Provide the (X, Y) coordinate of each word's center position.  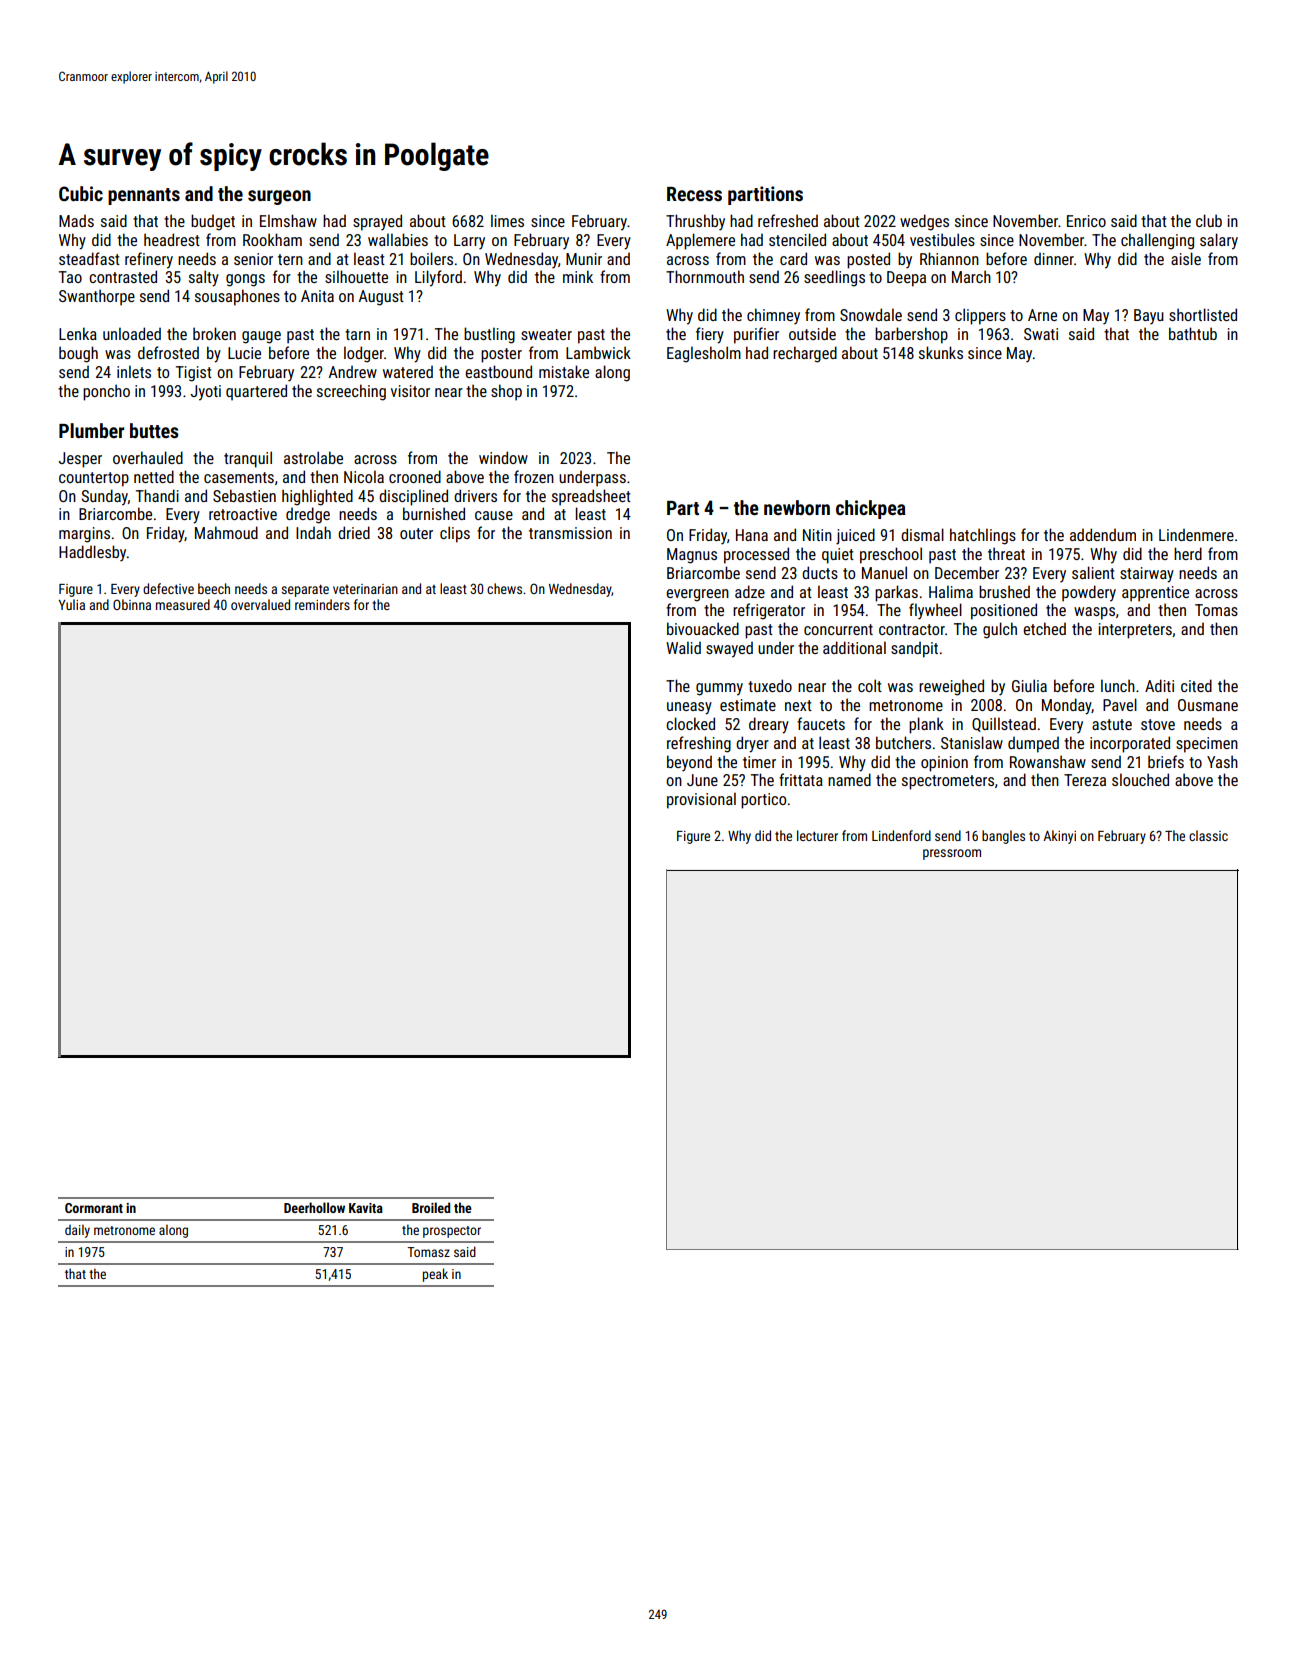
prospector (452, 1232)
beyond (689, 763)
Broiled (431, 1207)
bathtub (1193, 333)
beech (214, 588)
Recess (694, 194)
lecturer (817, 835)
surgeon (279, 197)
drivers (475, 495)
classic (1208, 835)
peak (435, 1275)
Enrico (1086, 221)
